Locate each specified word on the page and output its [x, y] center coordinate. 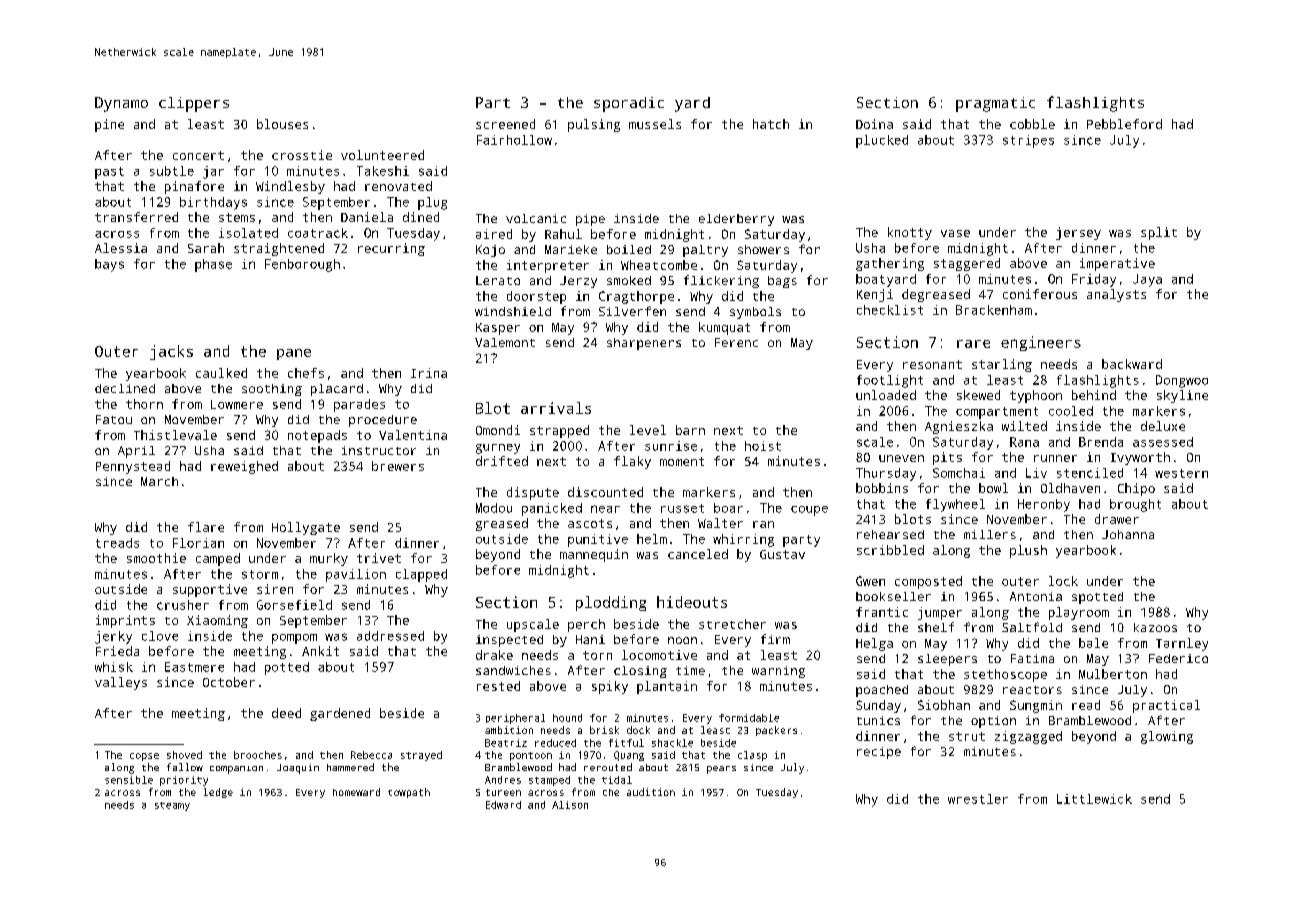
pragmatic [995, 104]
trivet [379, 558]
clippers [194, 104]
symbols [755, 313]
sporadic [629, 104]
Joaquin [298, 769]
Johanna [1128, 534]
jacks [171, 352]
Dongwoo [1182, 381]
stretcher [732, 624]
